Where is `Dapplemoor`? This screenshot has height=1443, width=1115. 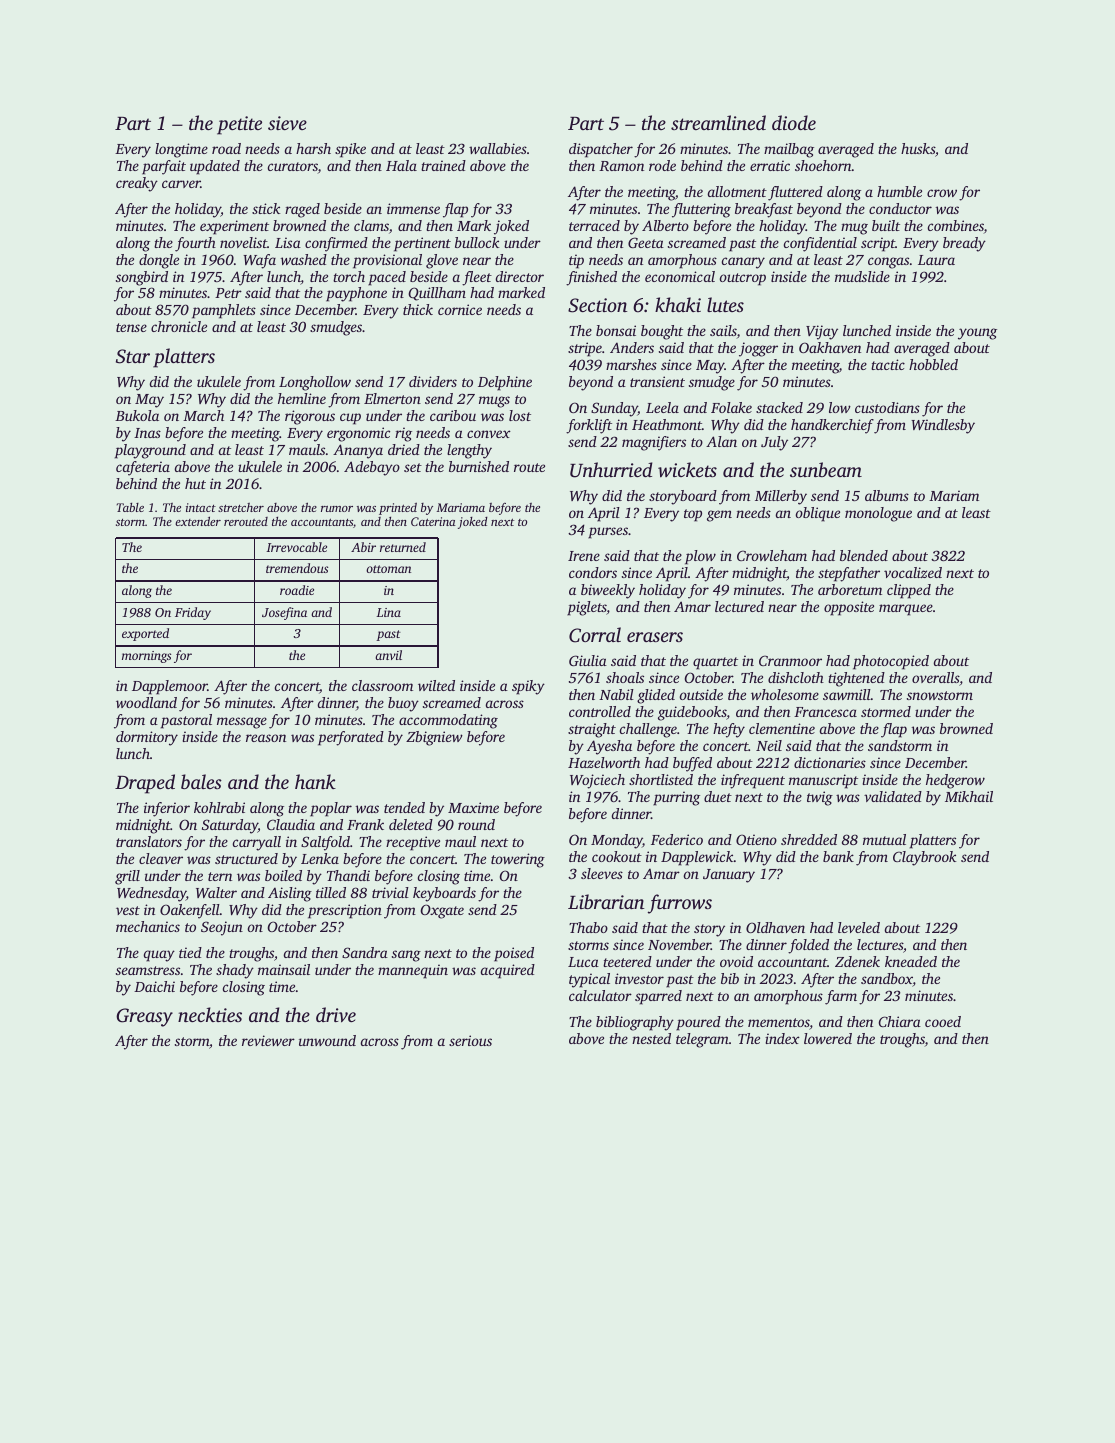 Dapplemoor is located at coordinates (170, 687).
